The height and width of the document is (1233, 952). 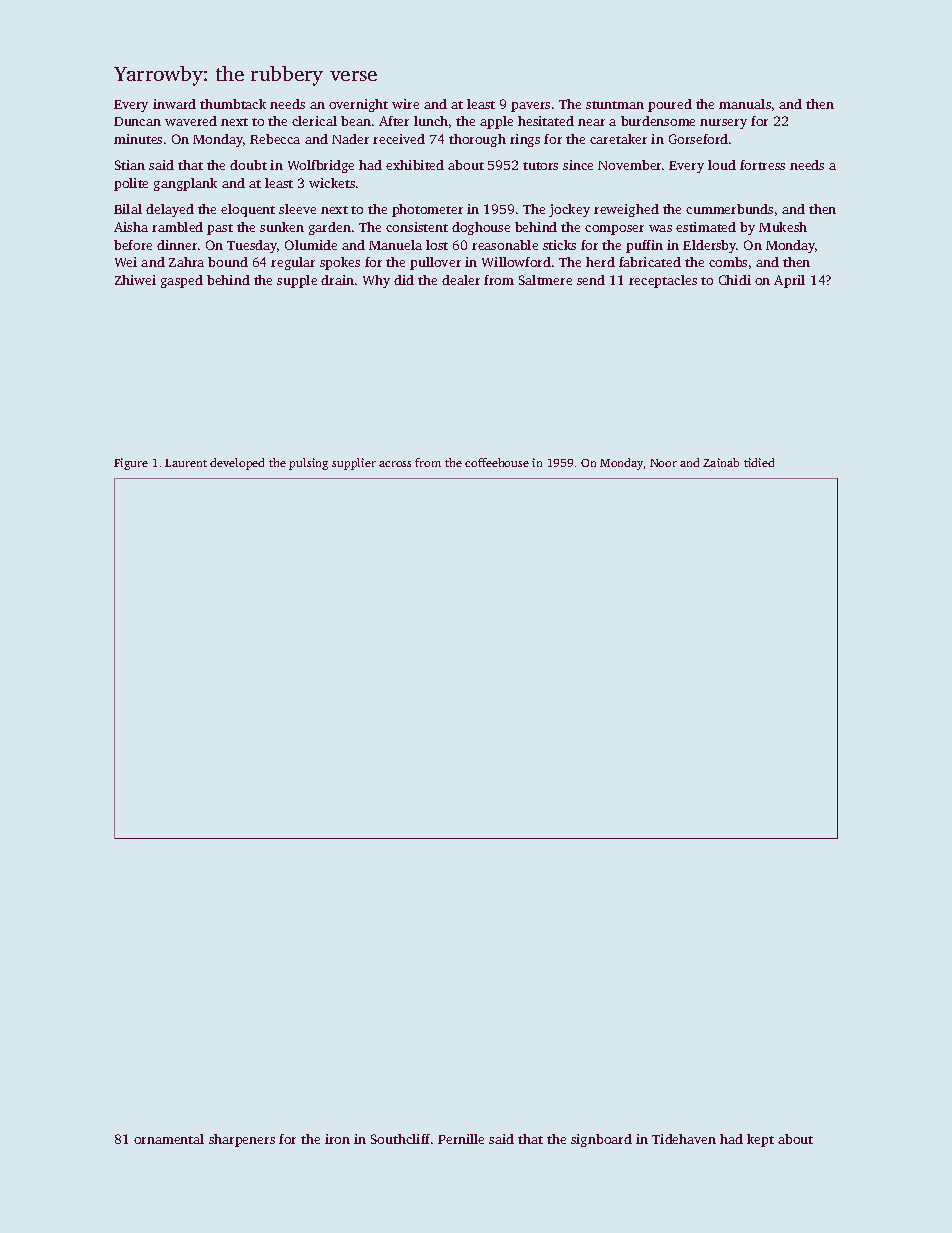 I want to click on Zainab, so click(x=721, y=462).
